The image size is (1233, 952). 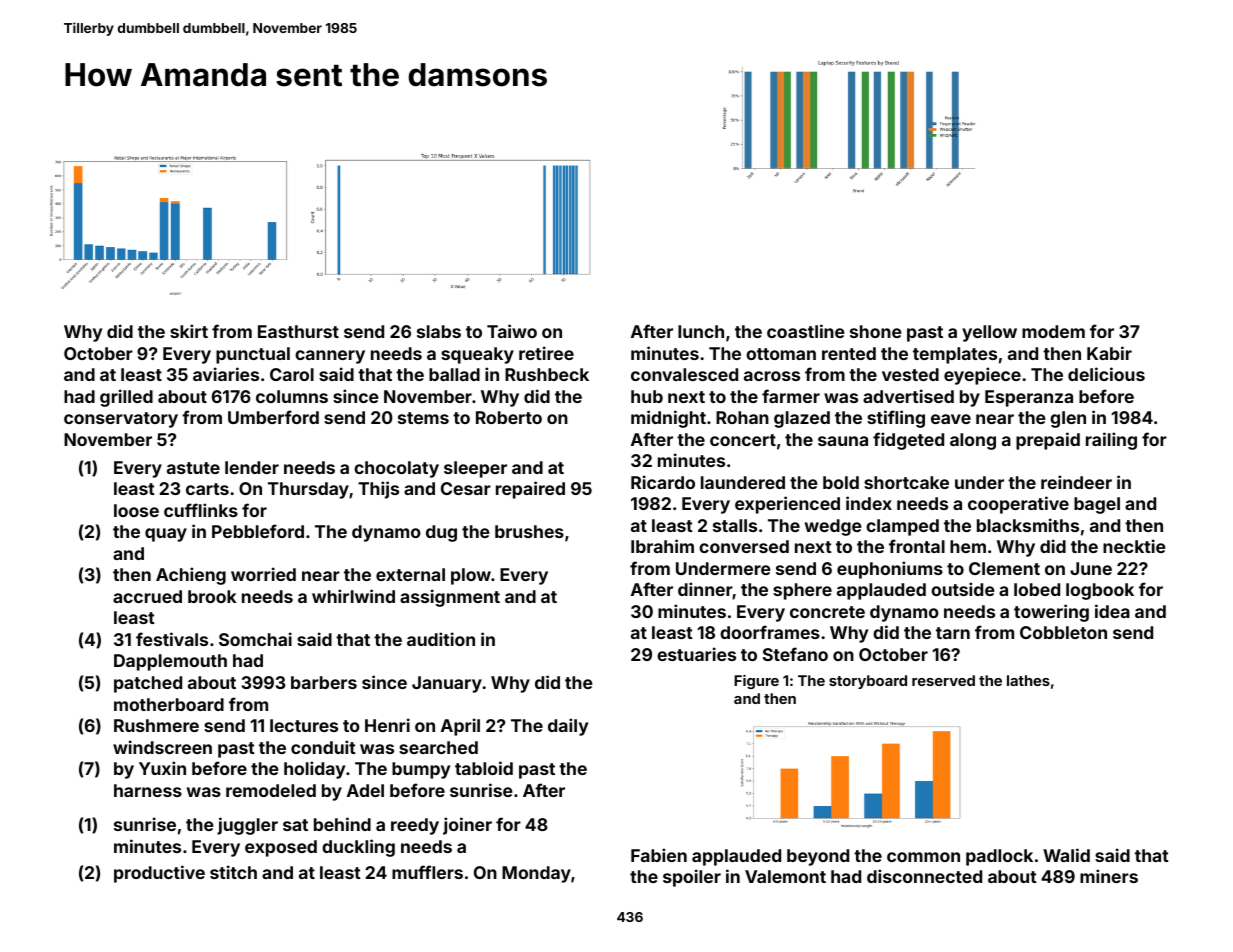 What do you see at coordinates (917, 546) in the document?
I see `frontal` at bounding box center [917, 546].
